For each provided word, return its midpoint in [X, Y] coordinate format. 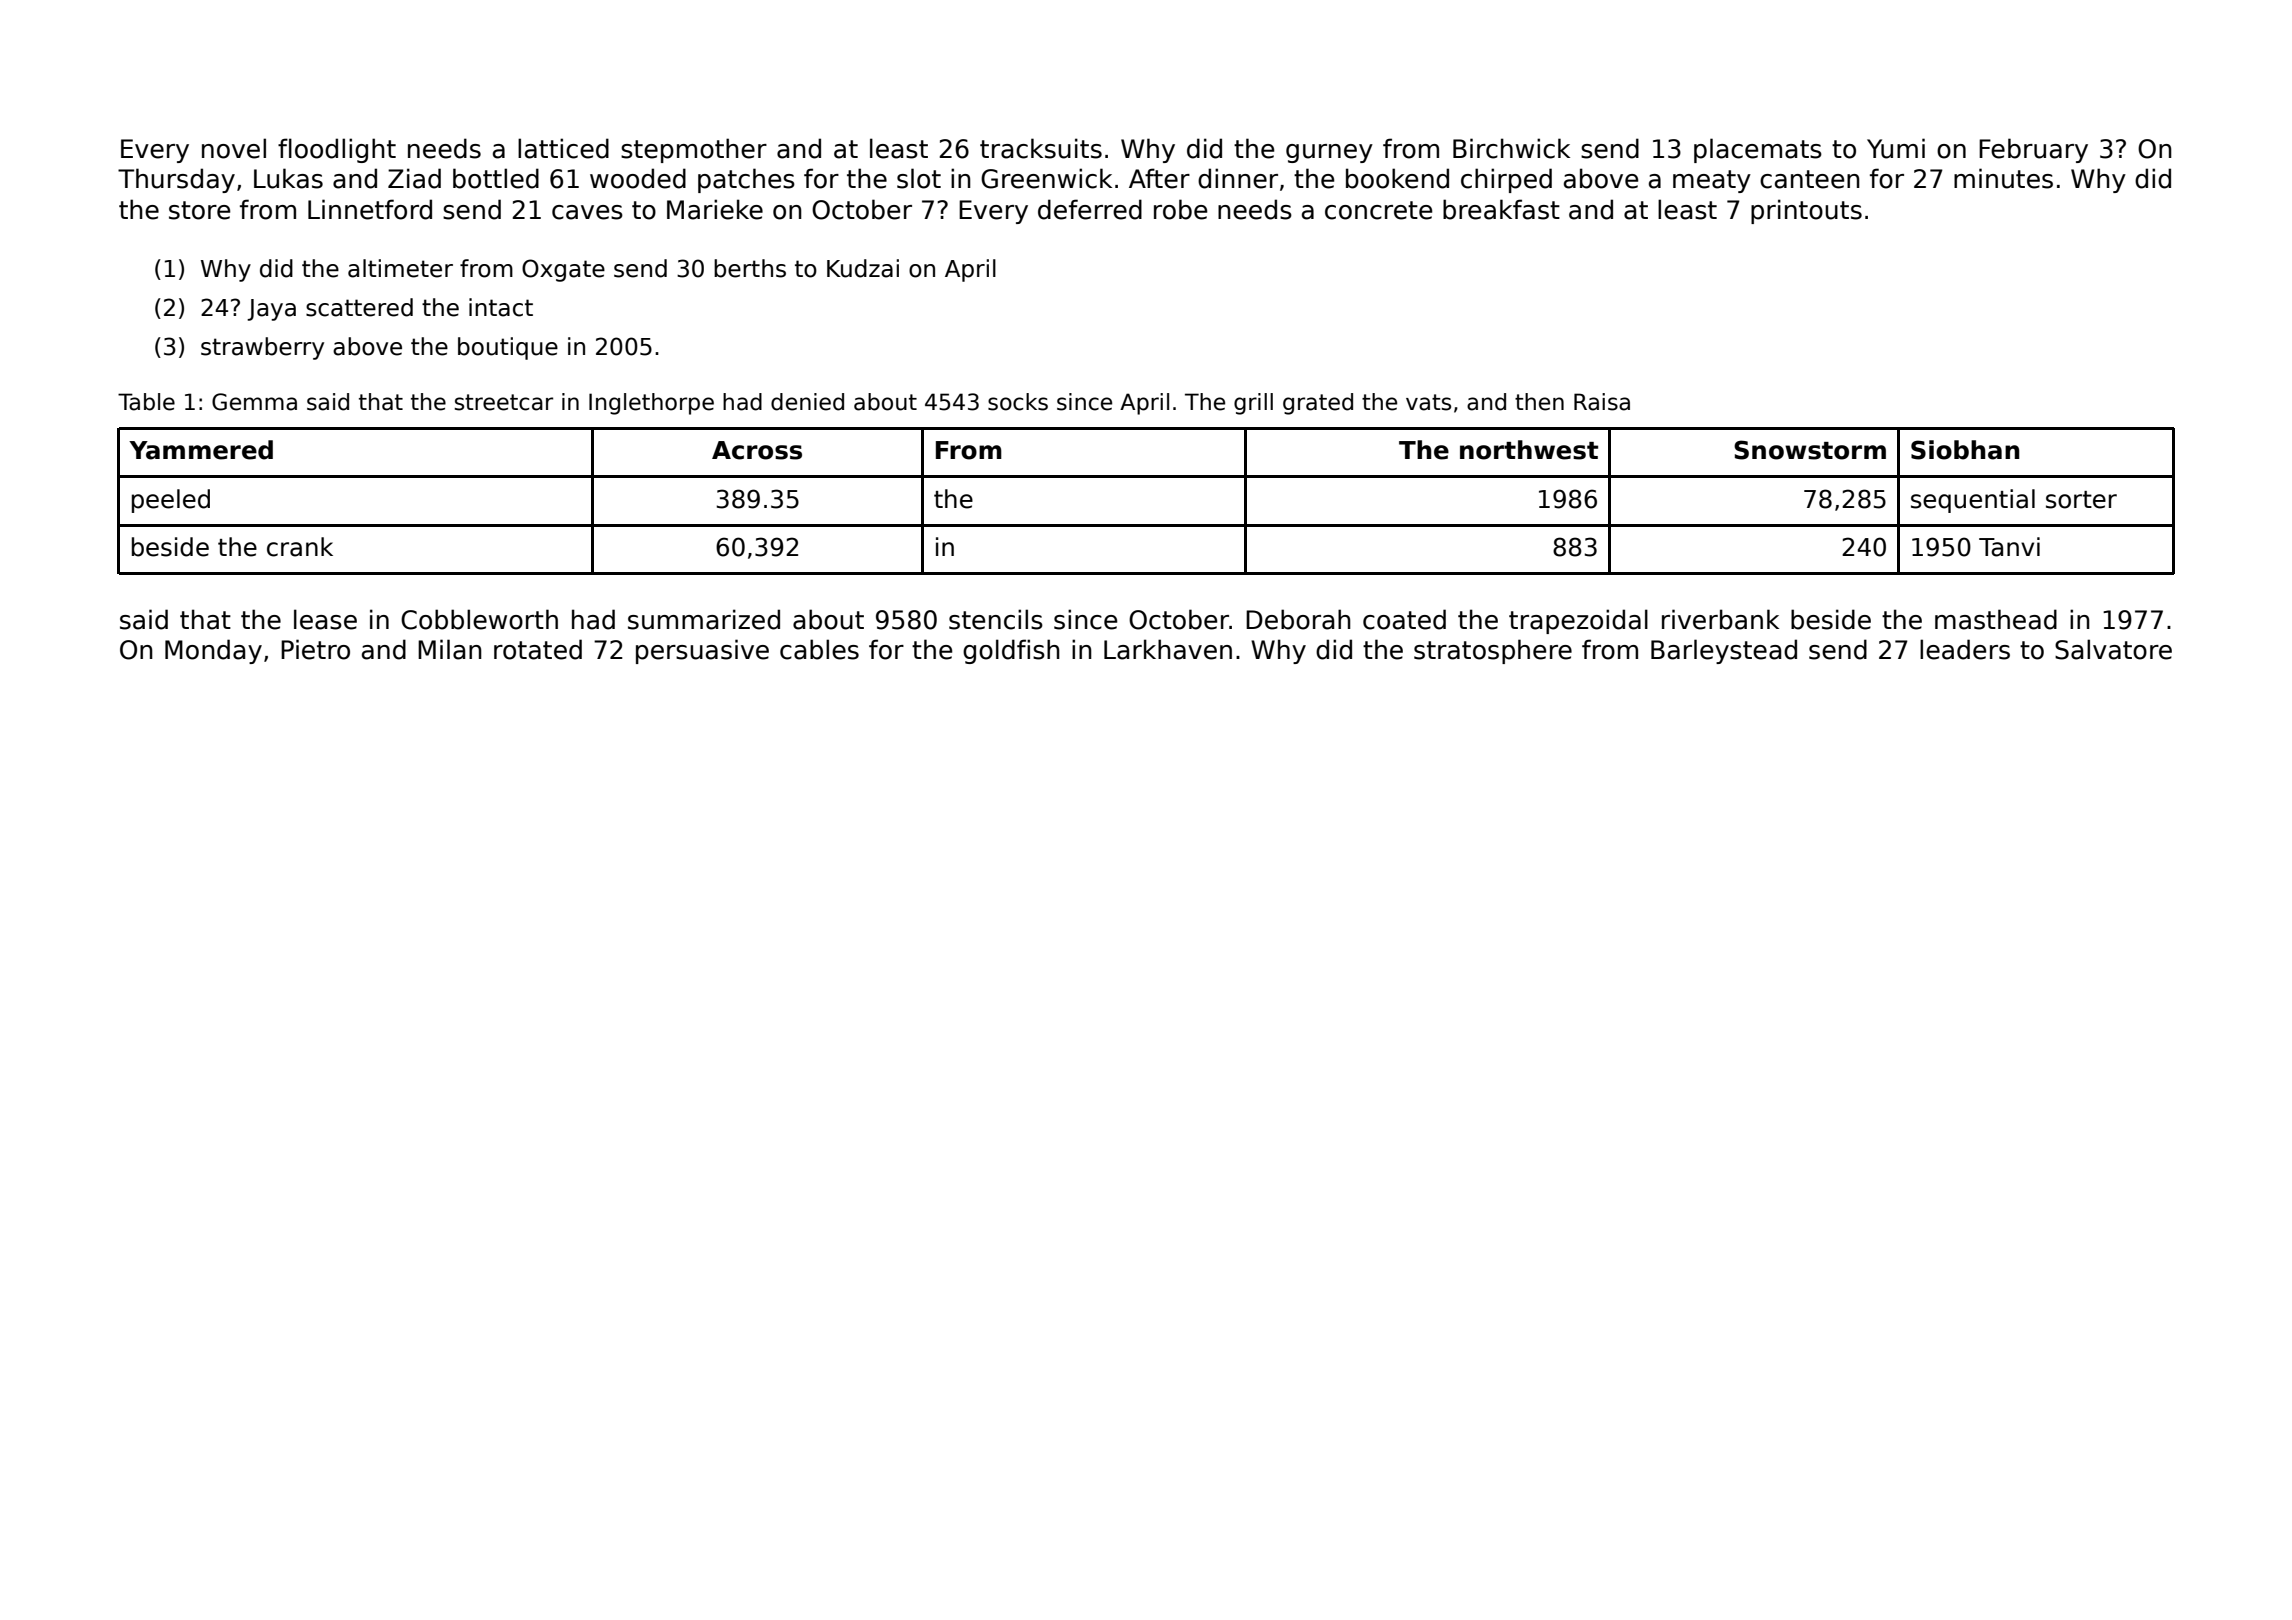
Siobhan [1965, 450]
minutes [2003, 178]
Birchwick [1511, 148]
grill [1253, 404]
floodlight [337, 150]
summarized [704, 619]
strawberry [262, 348]
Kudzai [863, 268]
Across [757, 450]
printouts [1806, 211]
